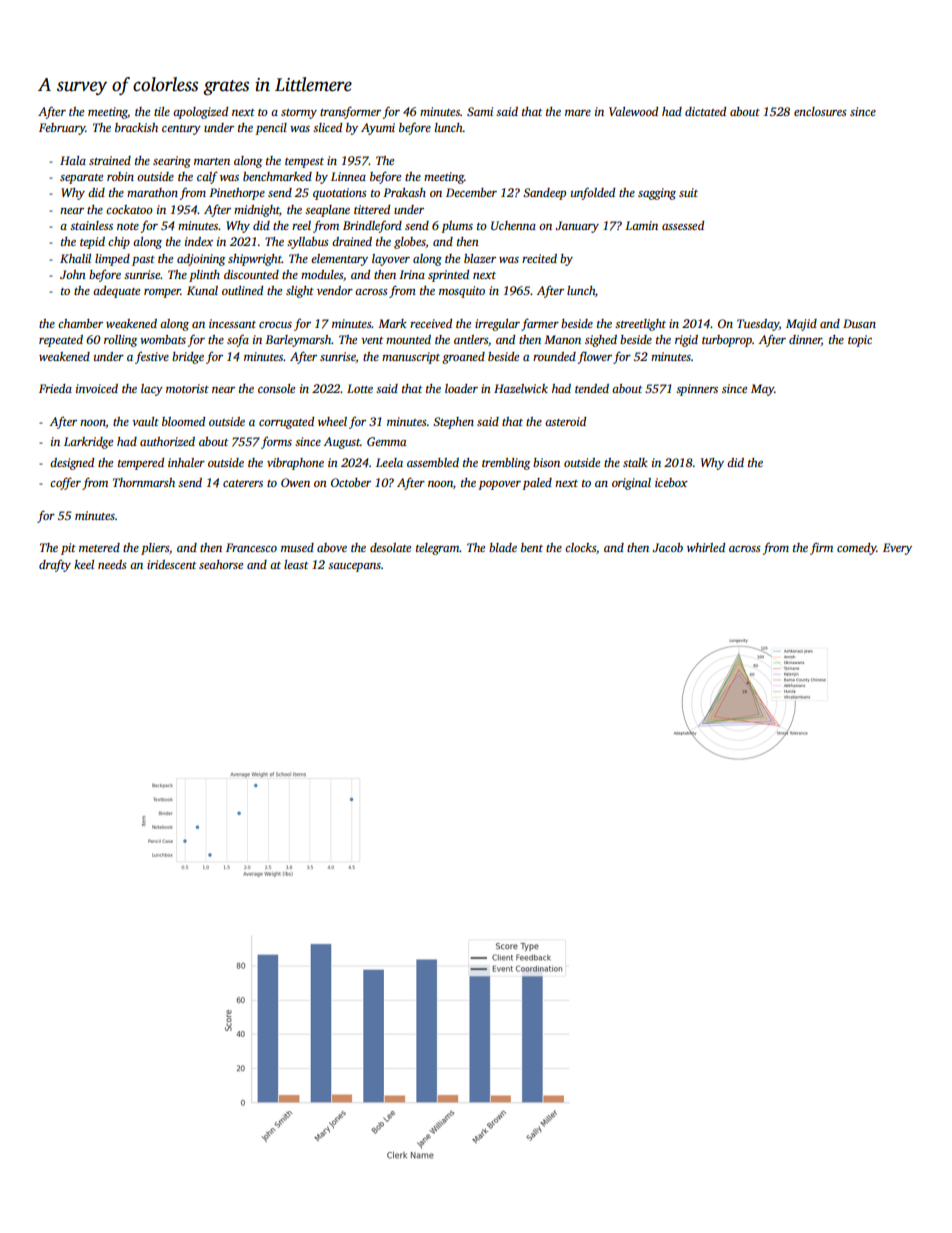 Image resolution: width=952 pixels, height=1233 pixels. I want to click on enclosures, so click(820, 111).
